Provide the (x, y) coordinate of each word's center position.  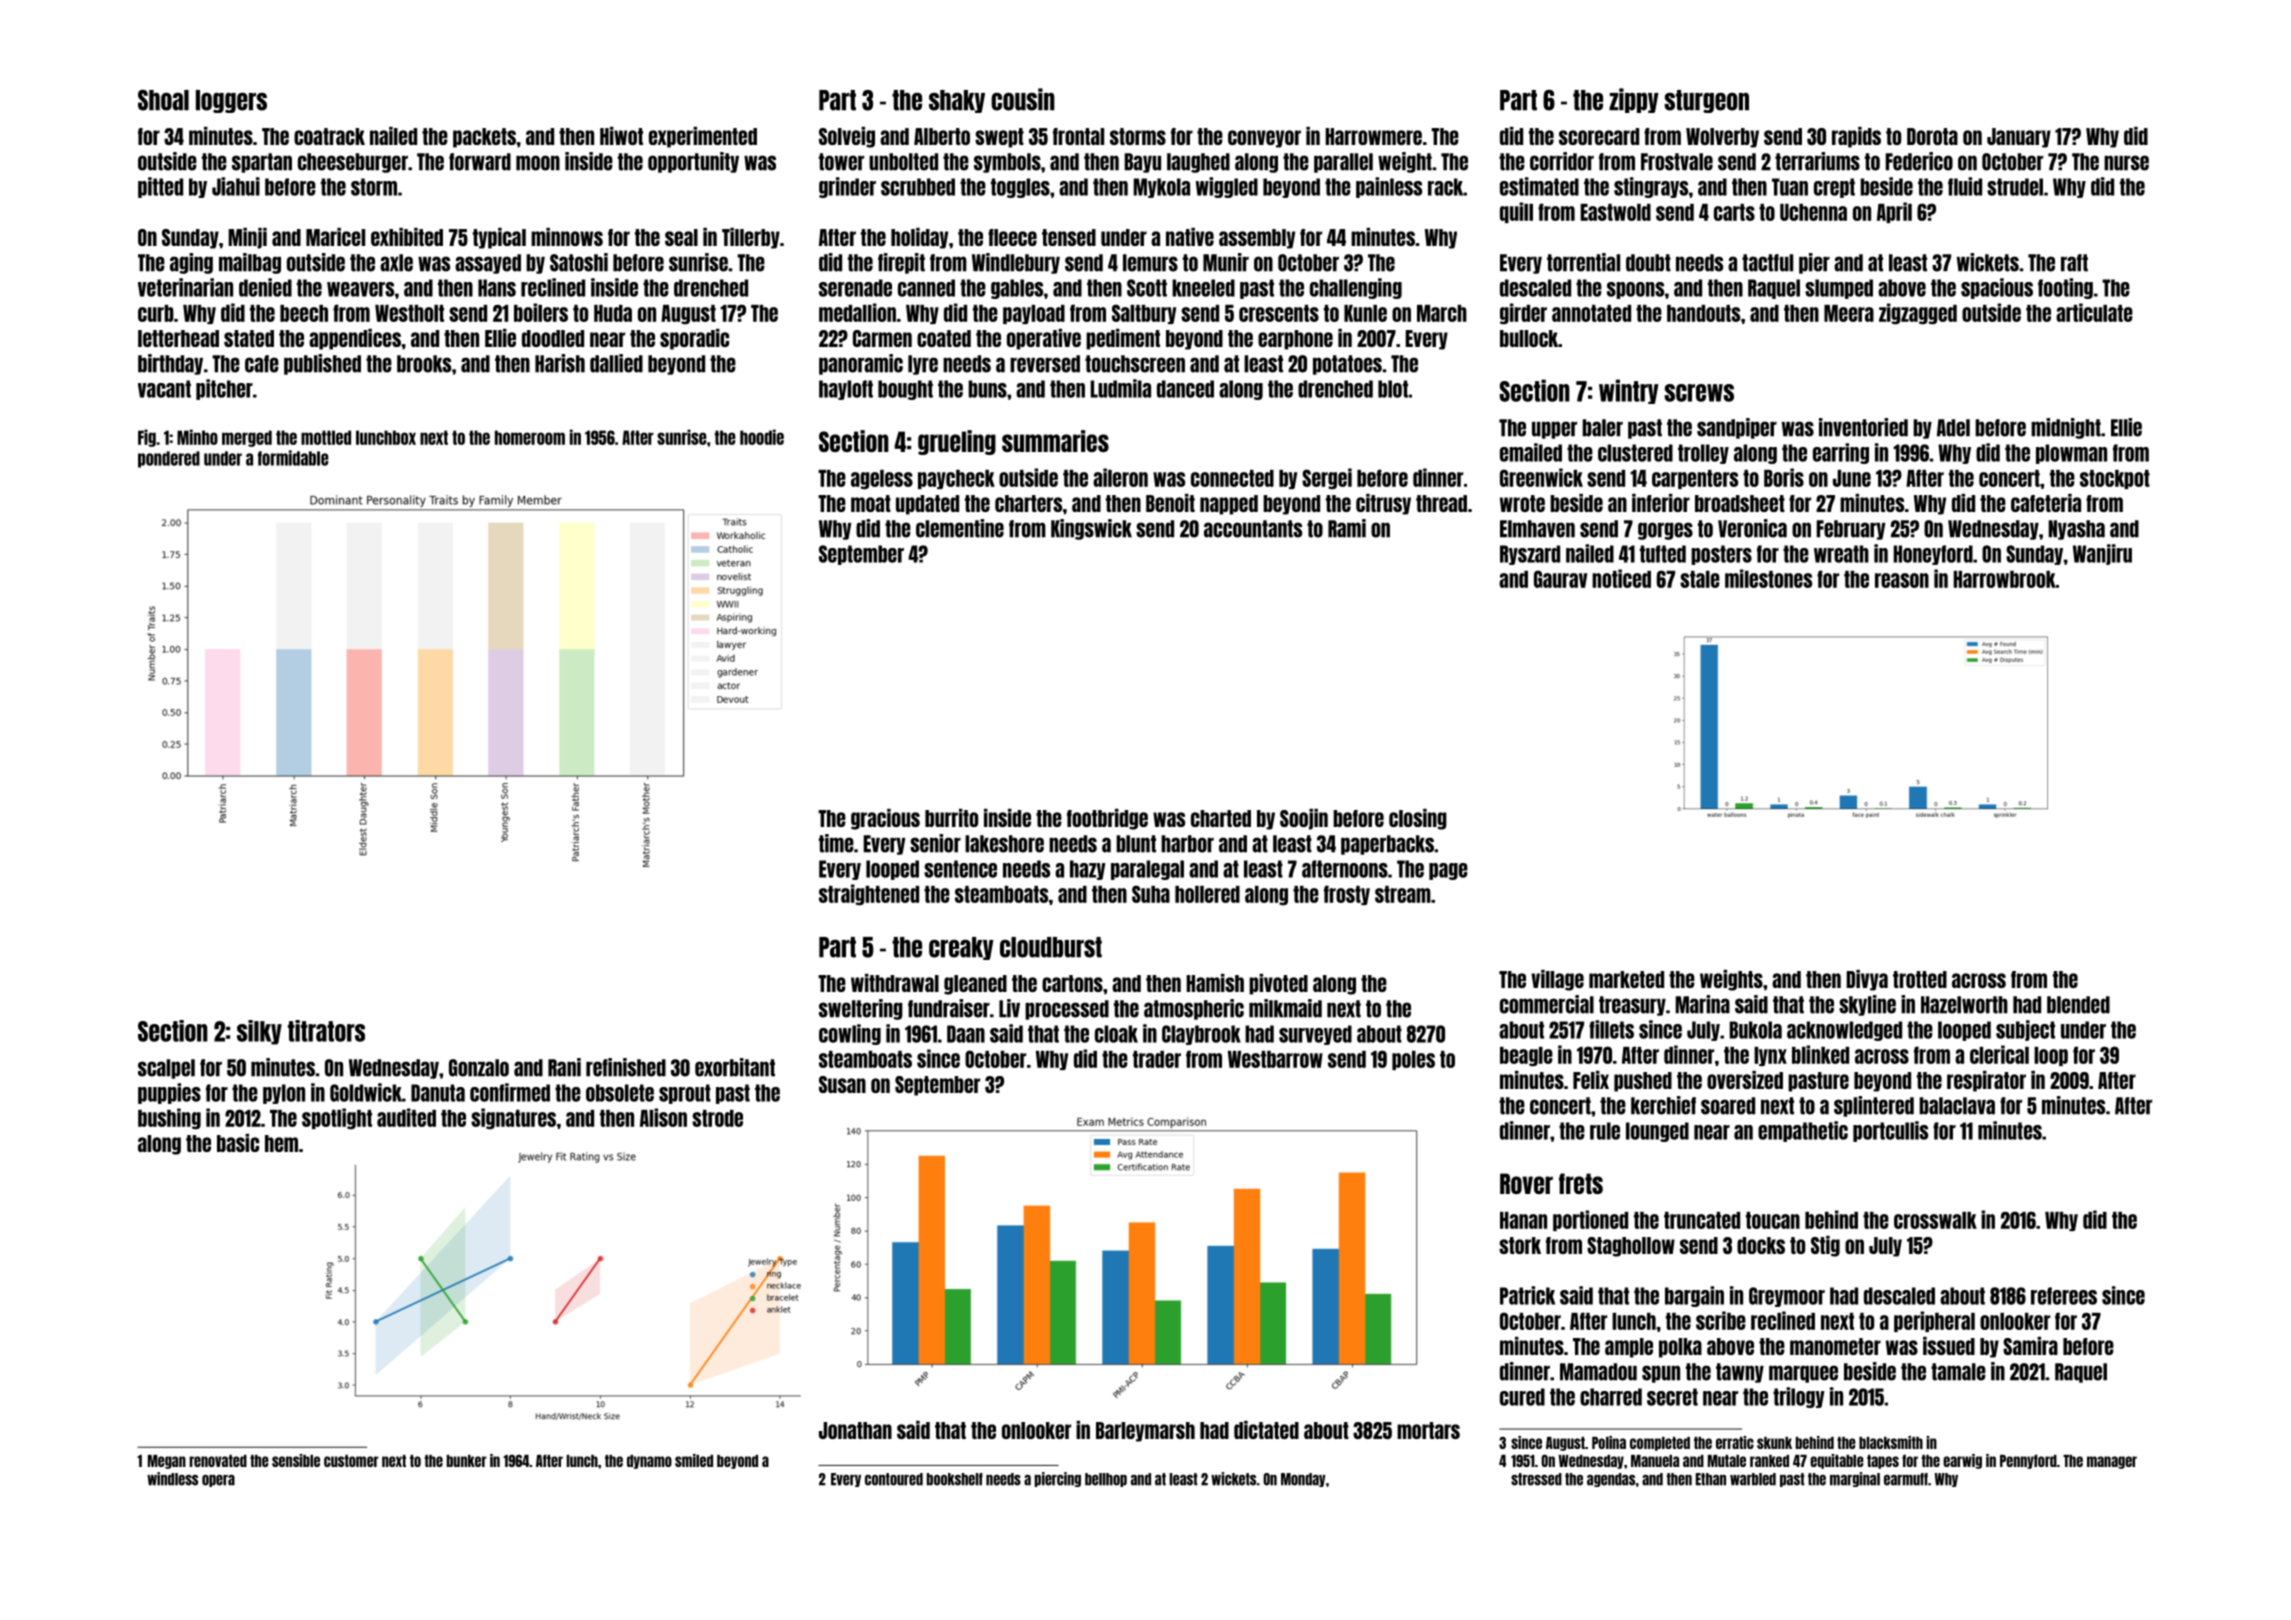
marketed (1626, 979)
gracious (885, 819)
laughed (1198, 163)
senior (935, 843)
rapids (1856, 137)
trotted (1920, 979)
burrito (951, 818)
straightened (869, 894)
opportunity (693, 162)
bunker (467, 1461)
